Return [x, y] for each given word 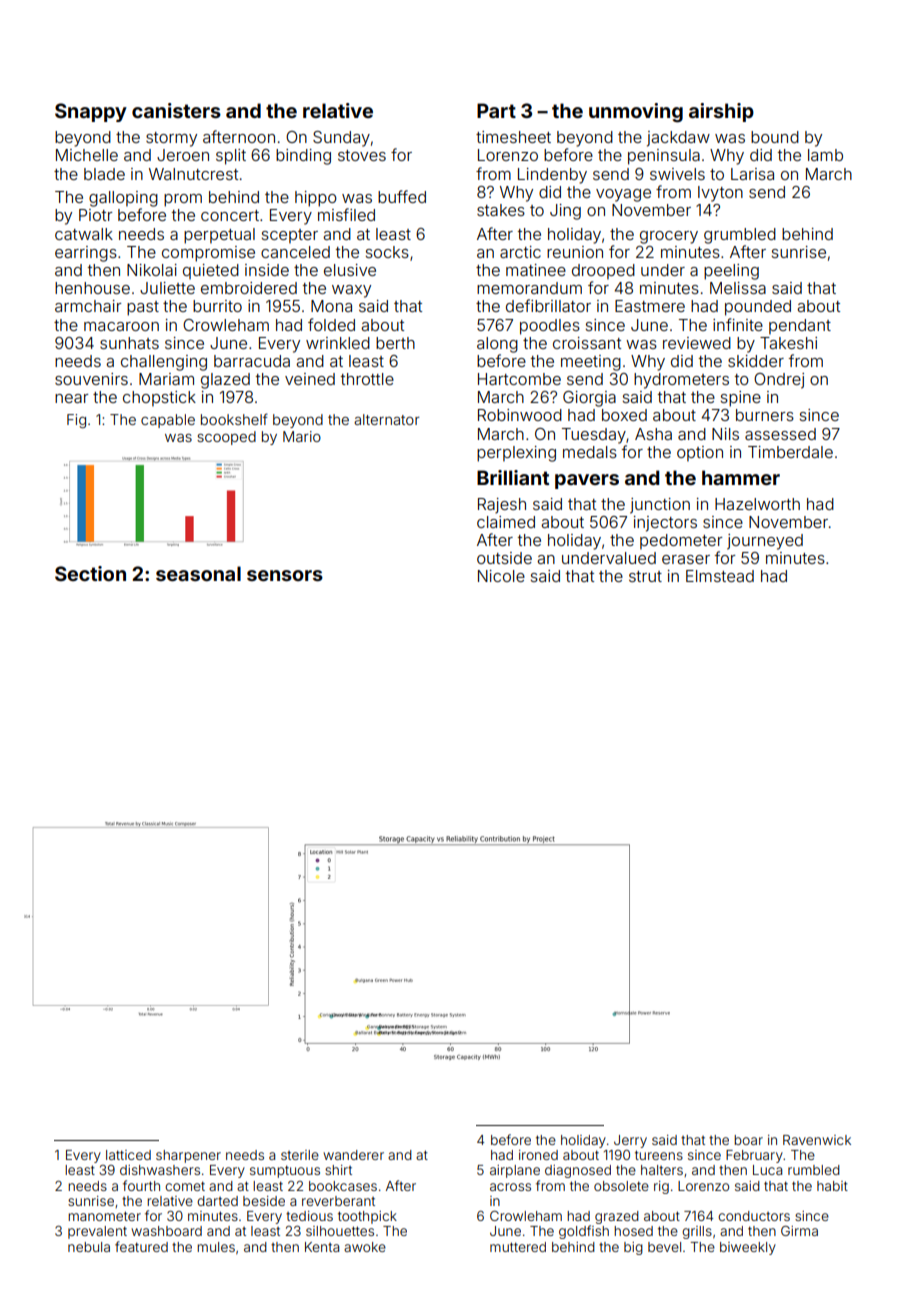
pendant [800, 327]
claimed [506, 522]
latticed [128, 1155]
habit [832, 1186]
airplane [515, 1171]
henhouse [92, 288]
